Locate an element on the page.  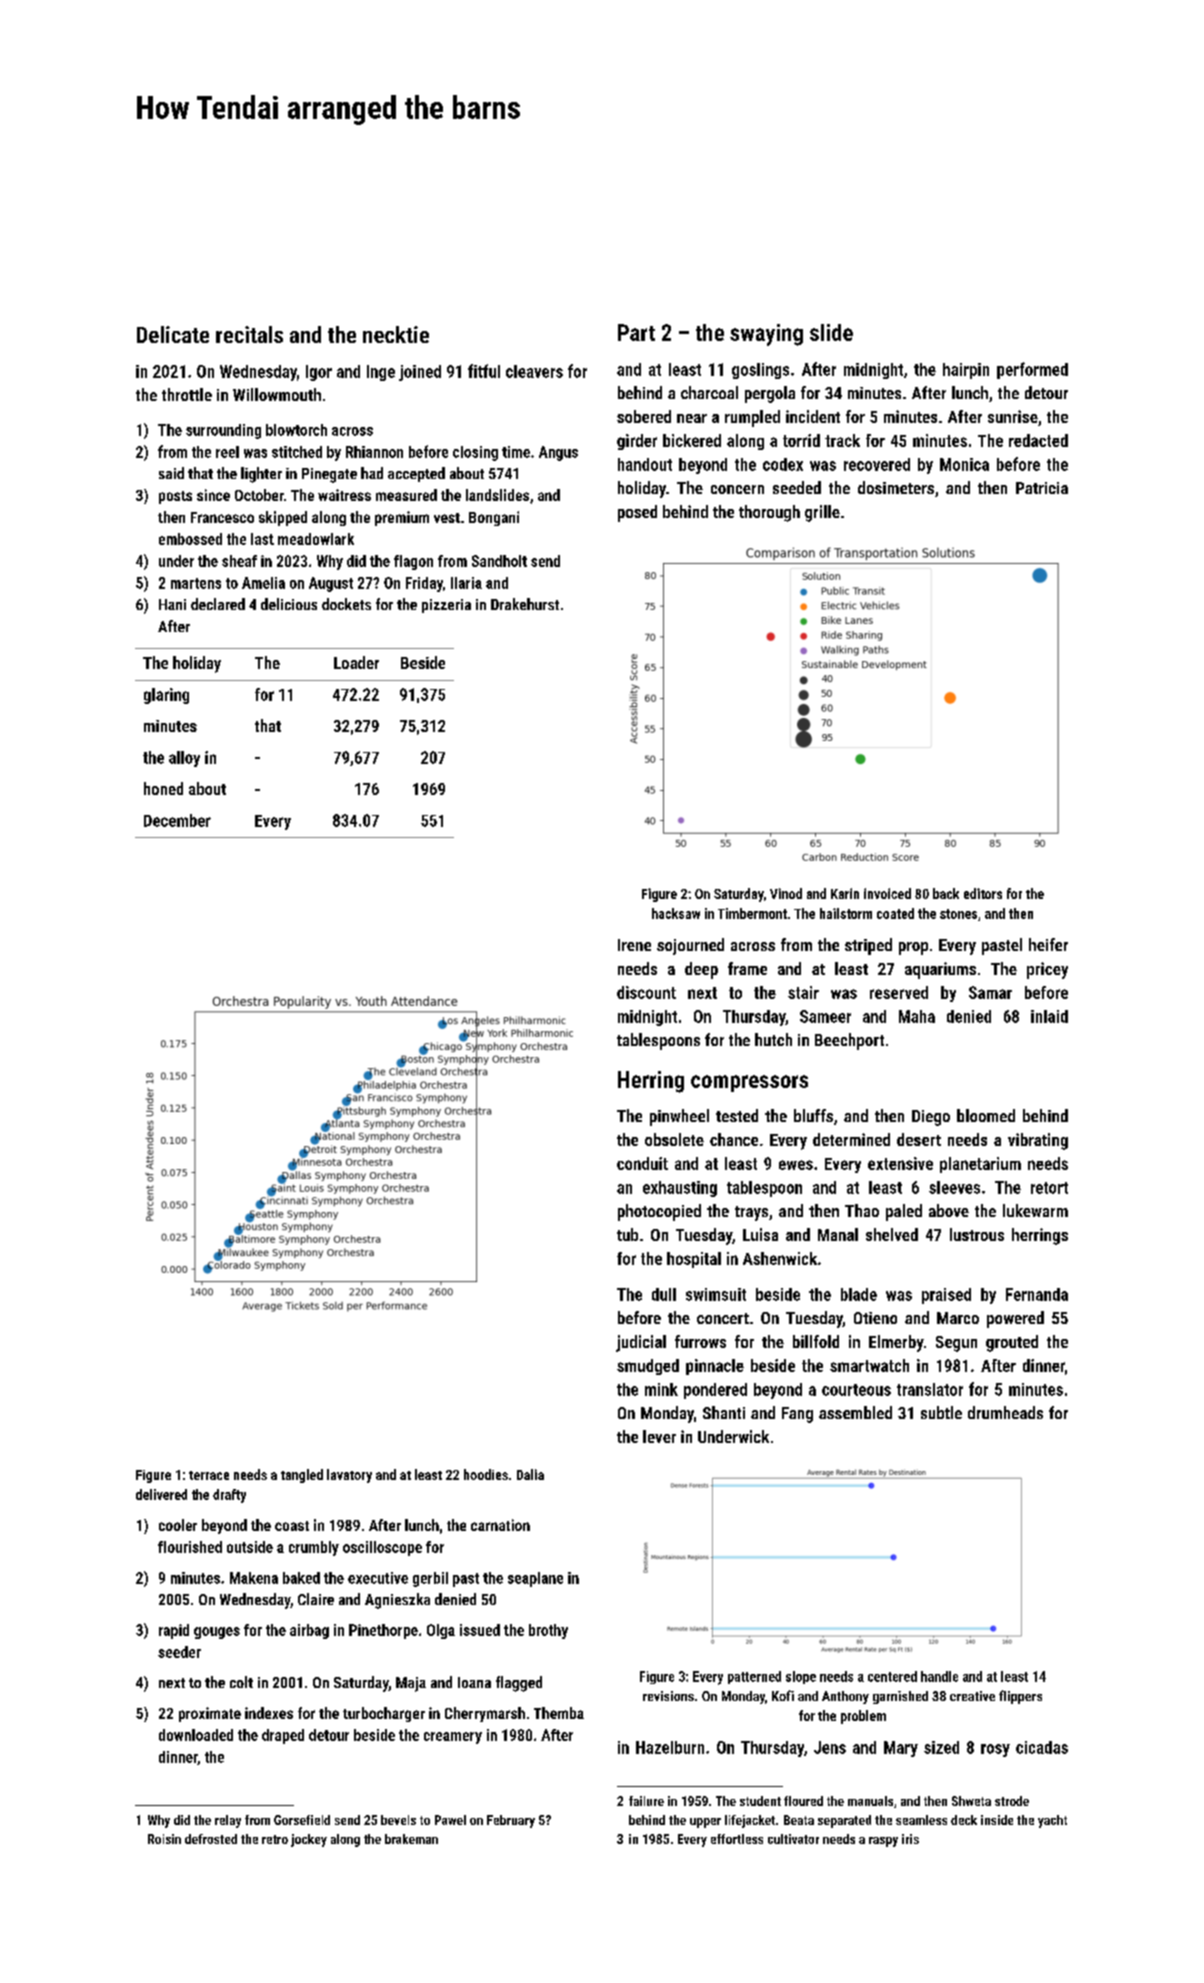
editors is located at coordinates (983, 893).
